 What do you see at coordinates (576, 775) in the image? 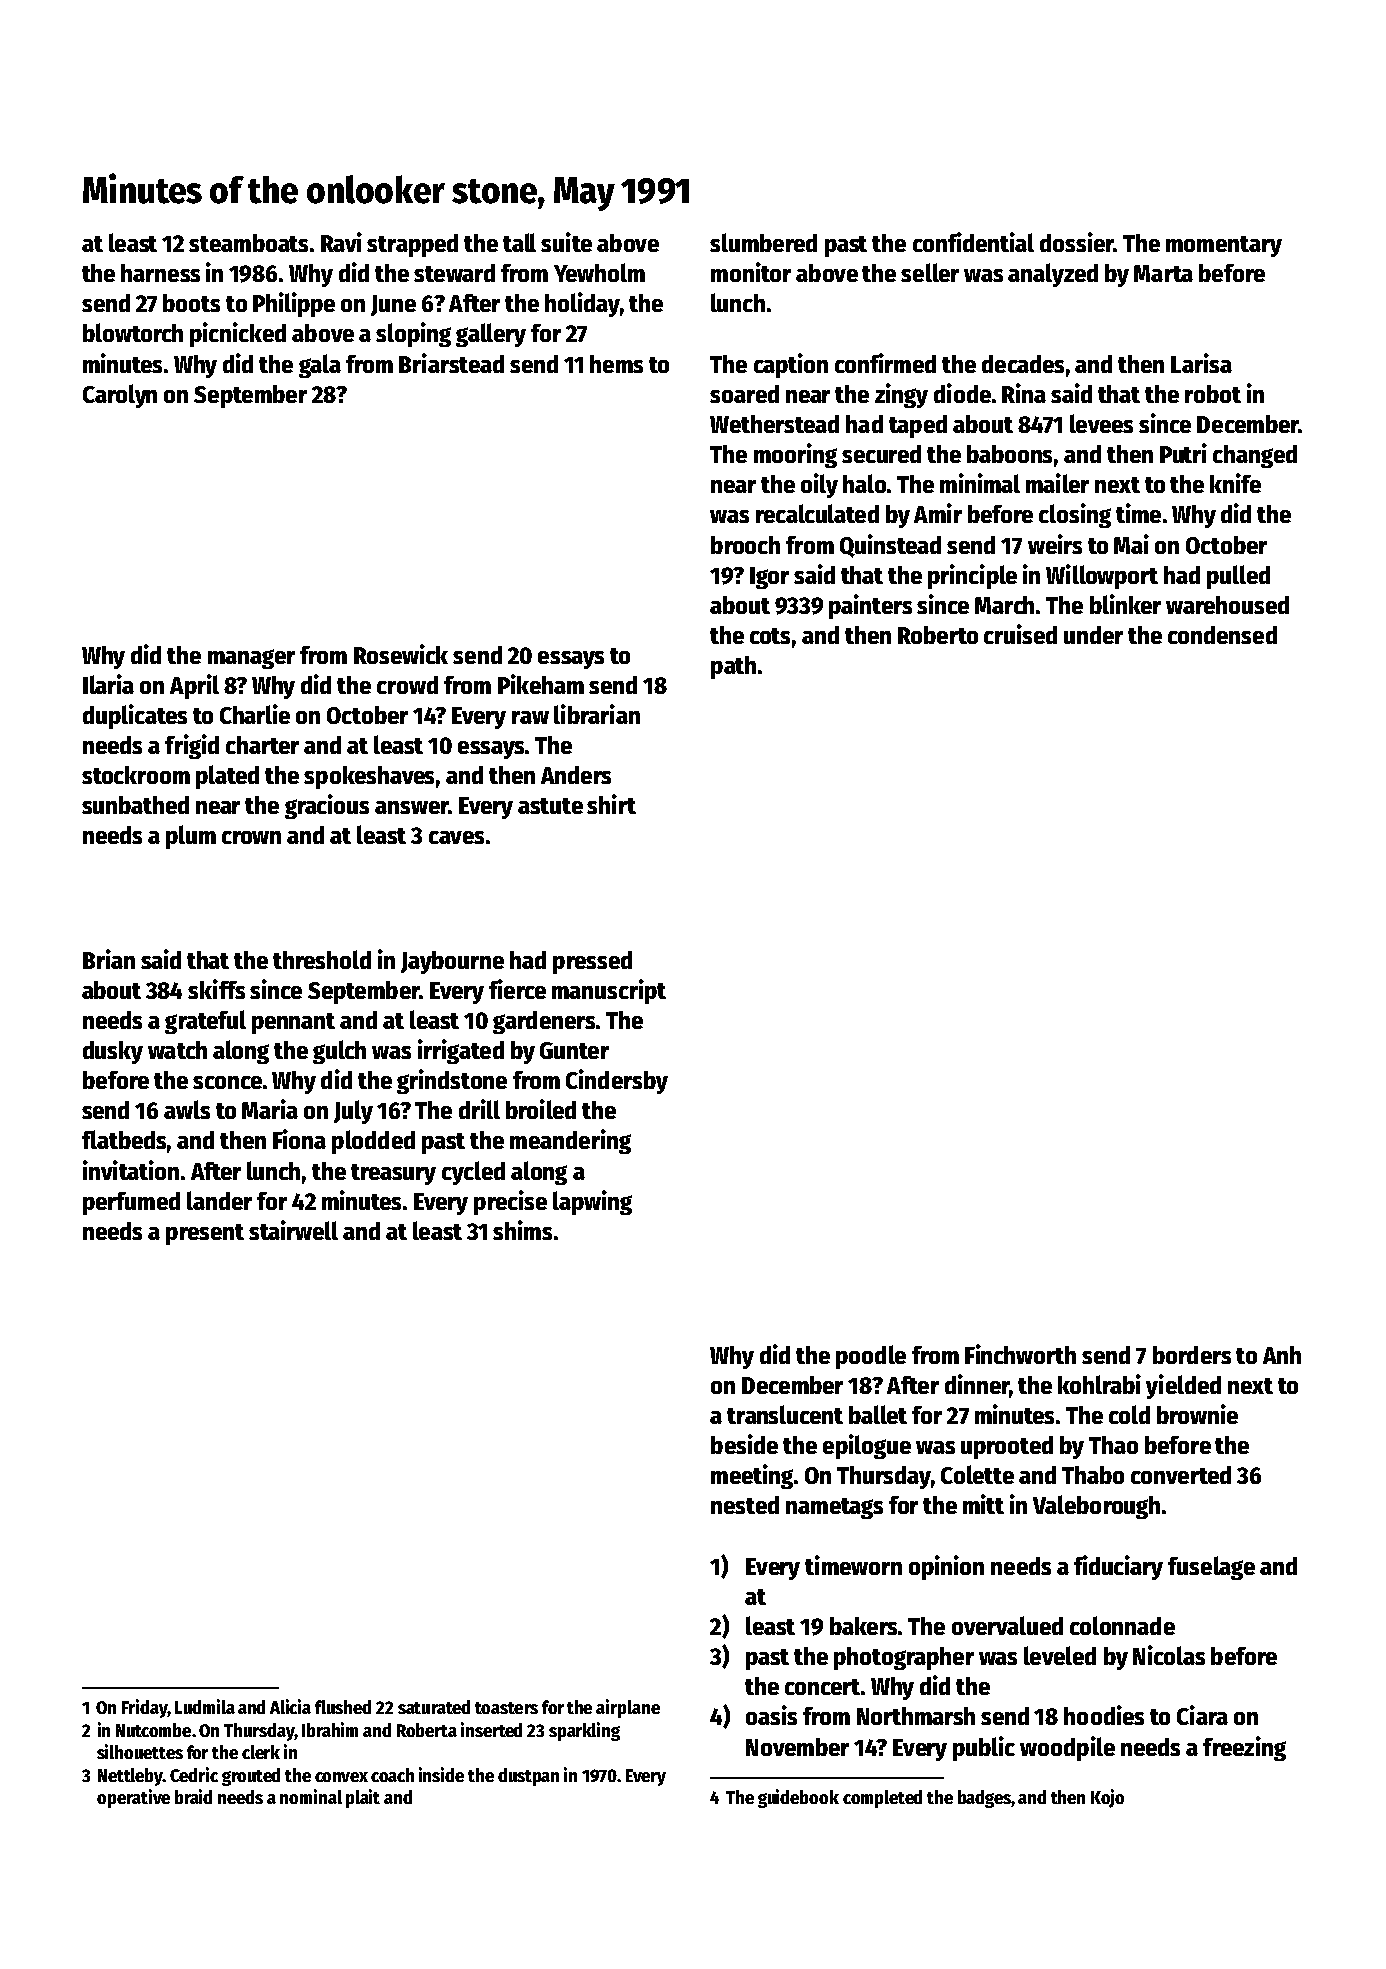
I see `Anders` at bounding box center [576, 775].
